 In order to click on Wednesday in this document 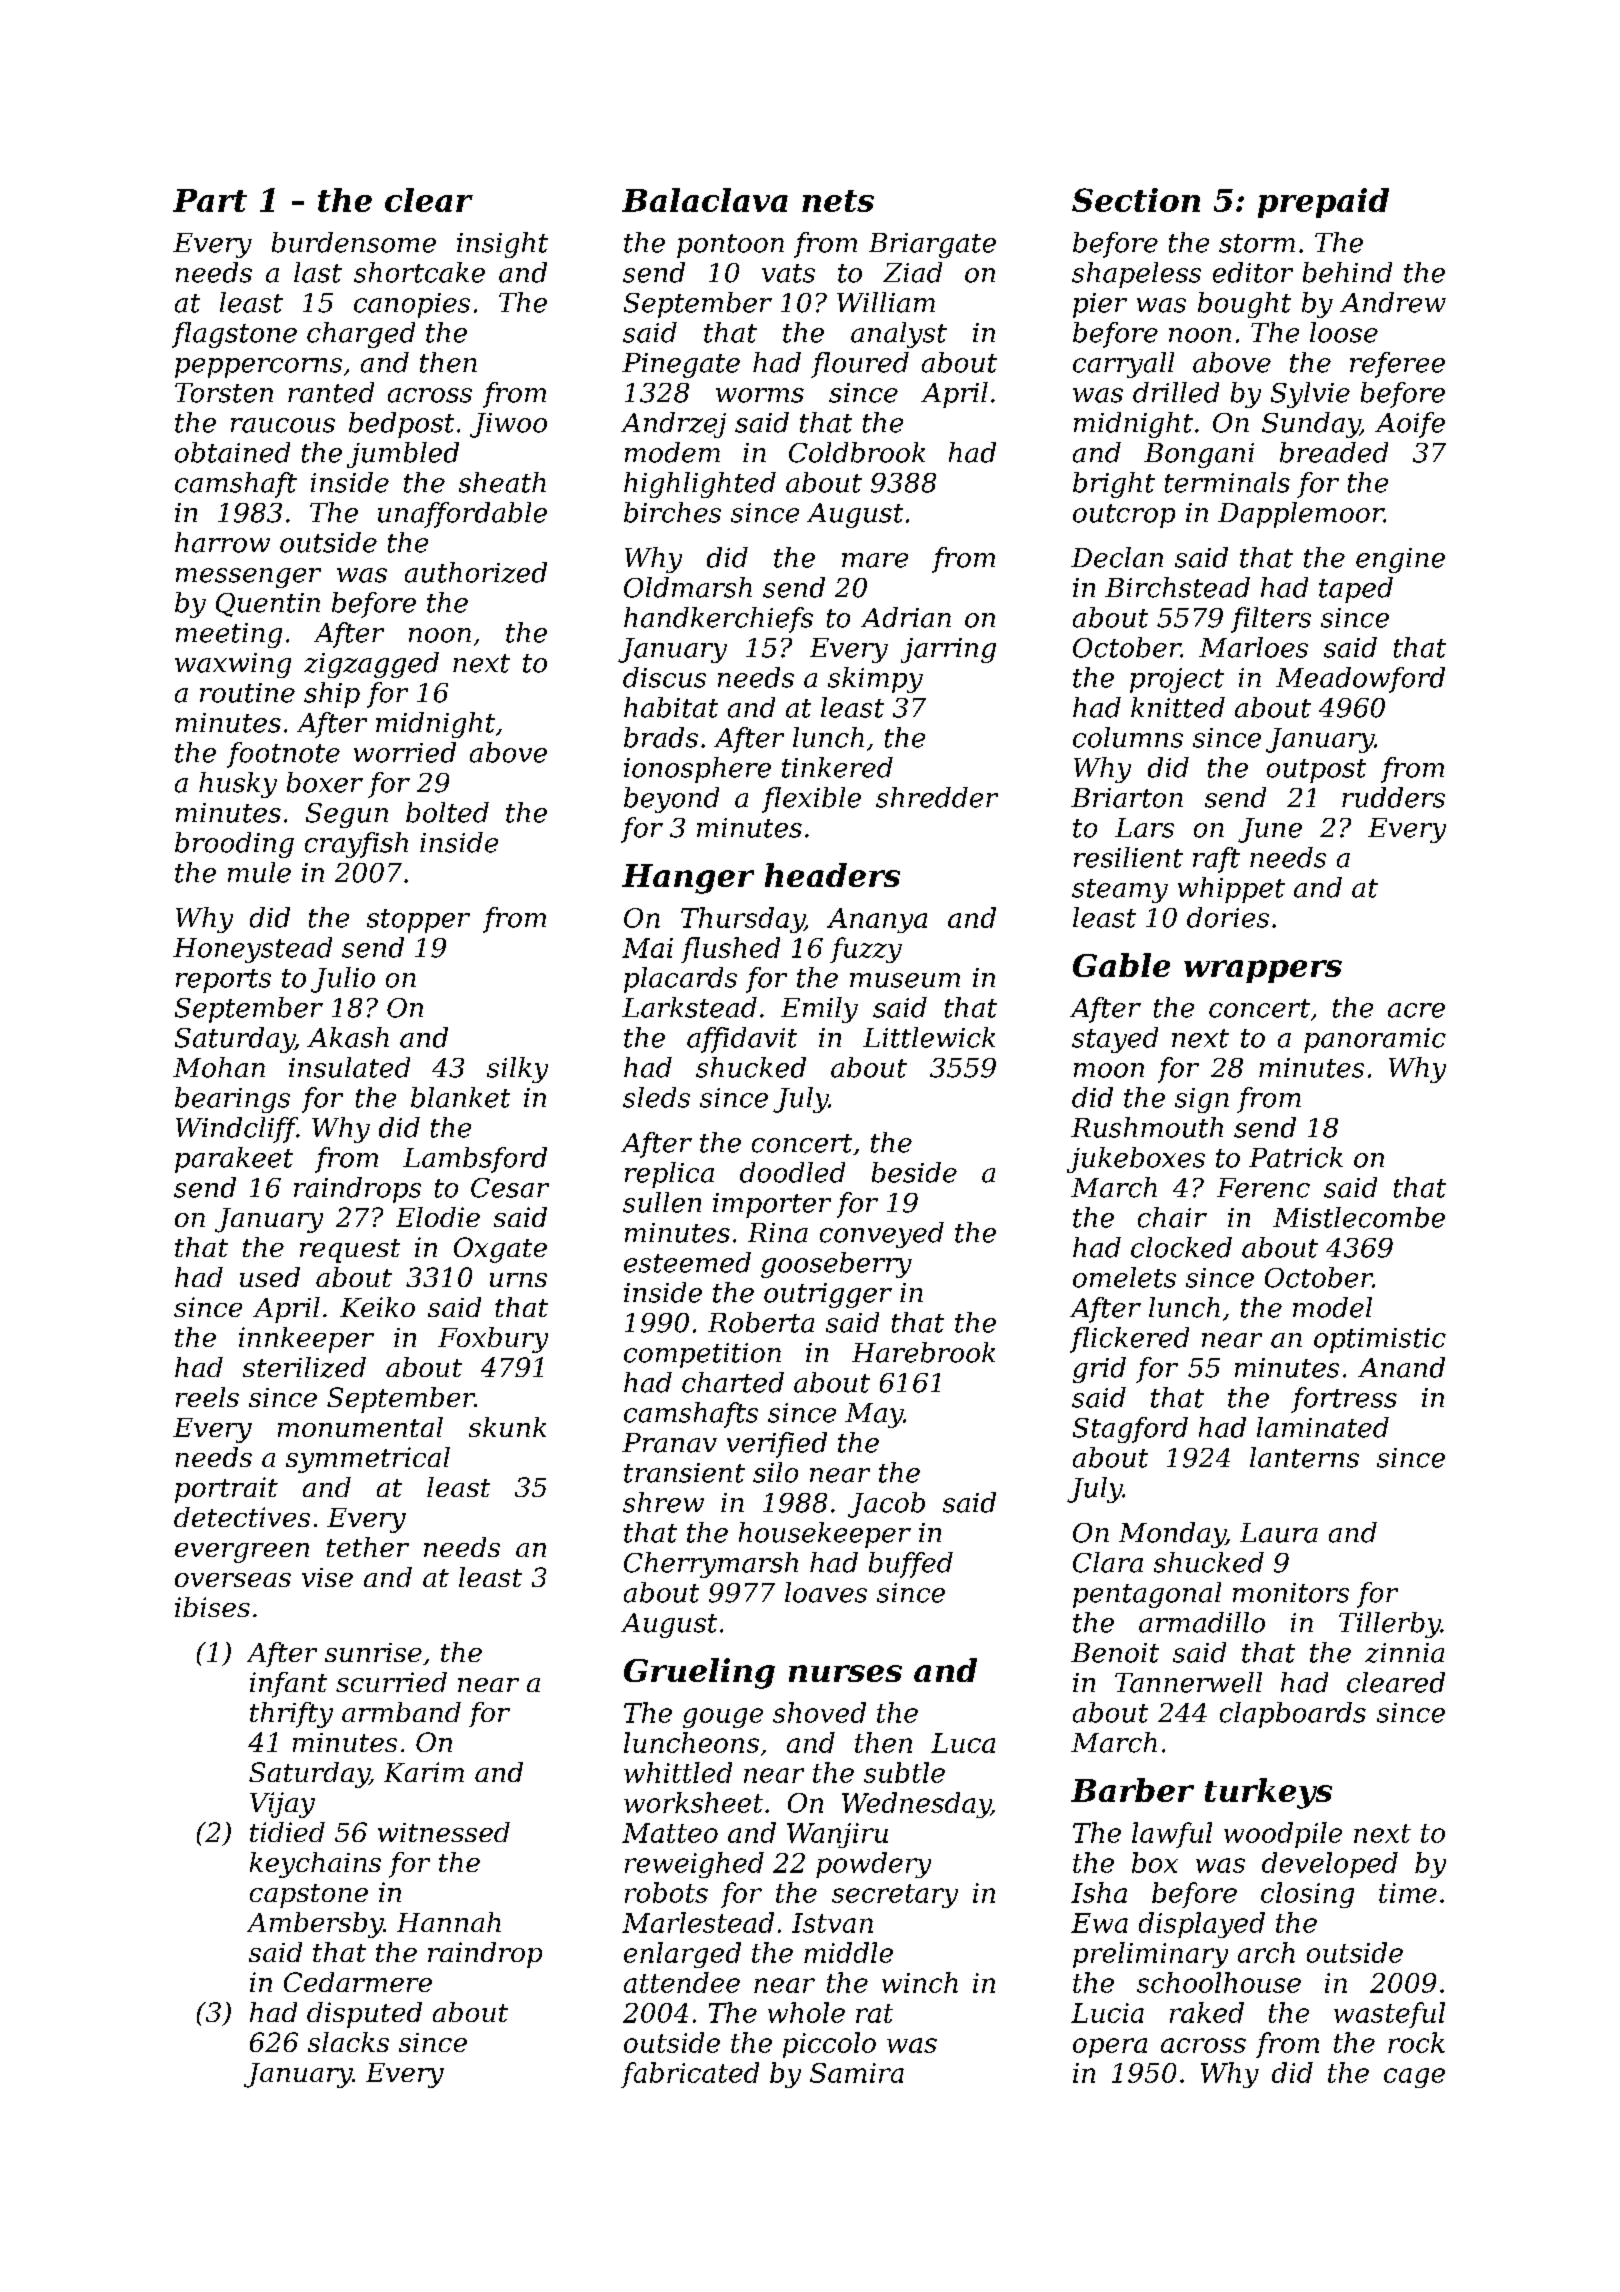, I will do `click(916, 1805)`.
